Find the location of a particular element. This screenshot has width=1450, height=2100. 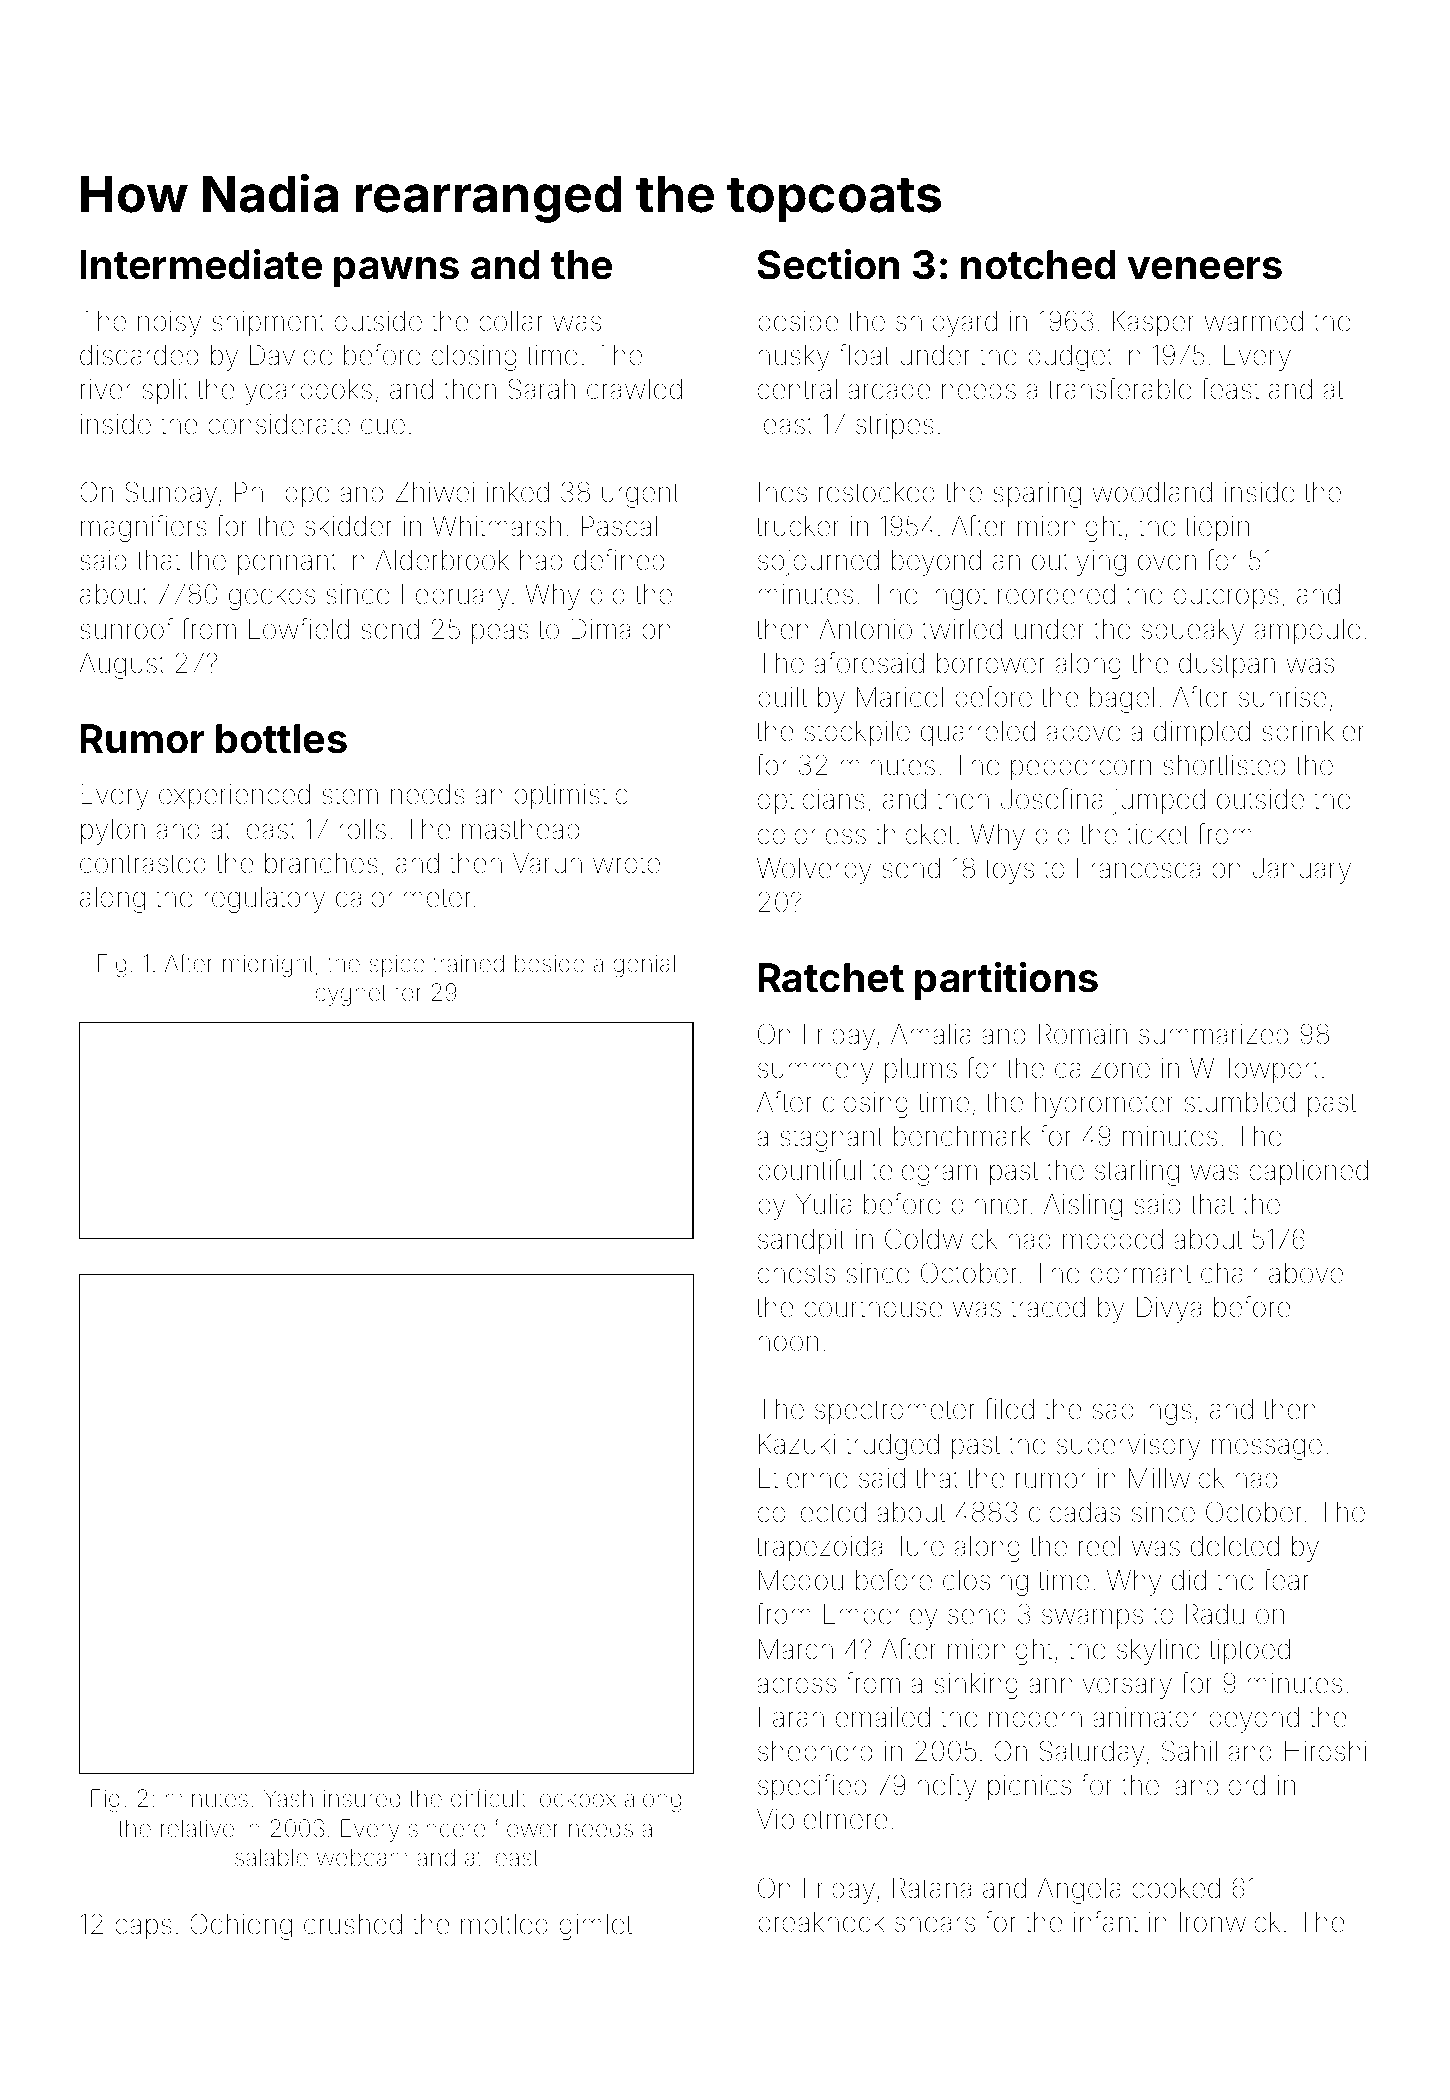

caps is located at coordinates (143, 1929).
